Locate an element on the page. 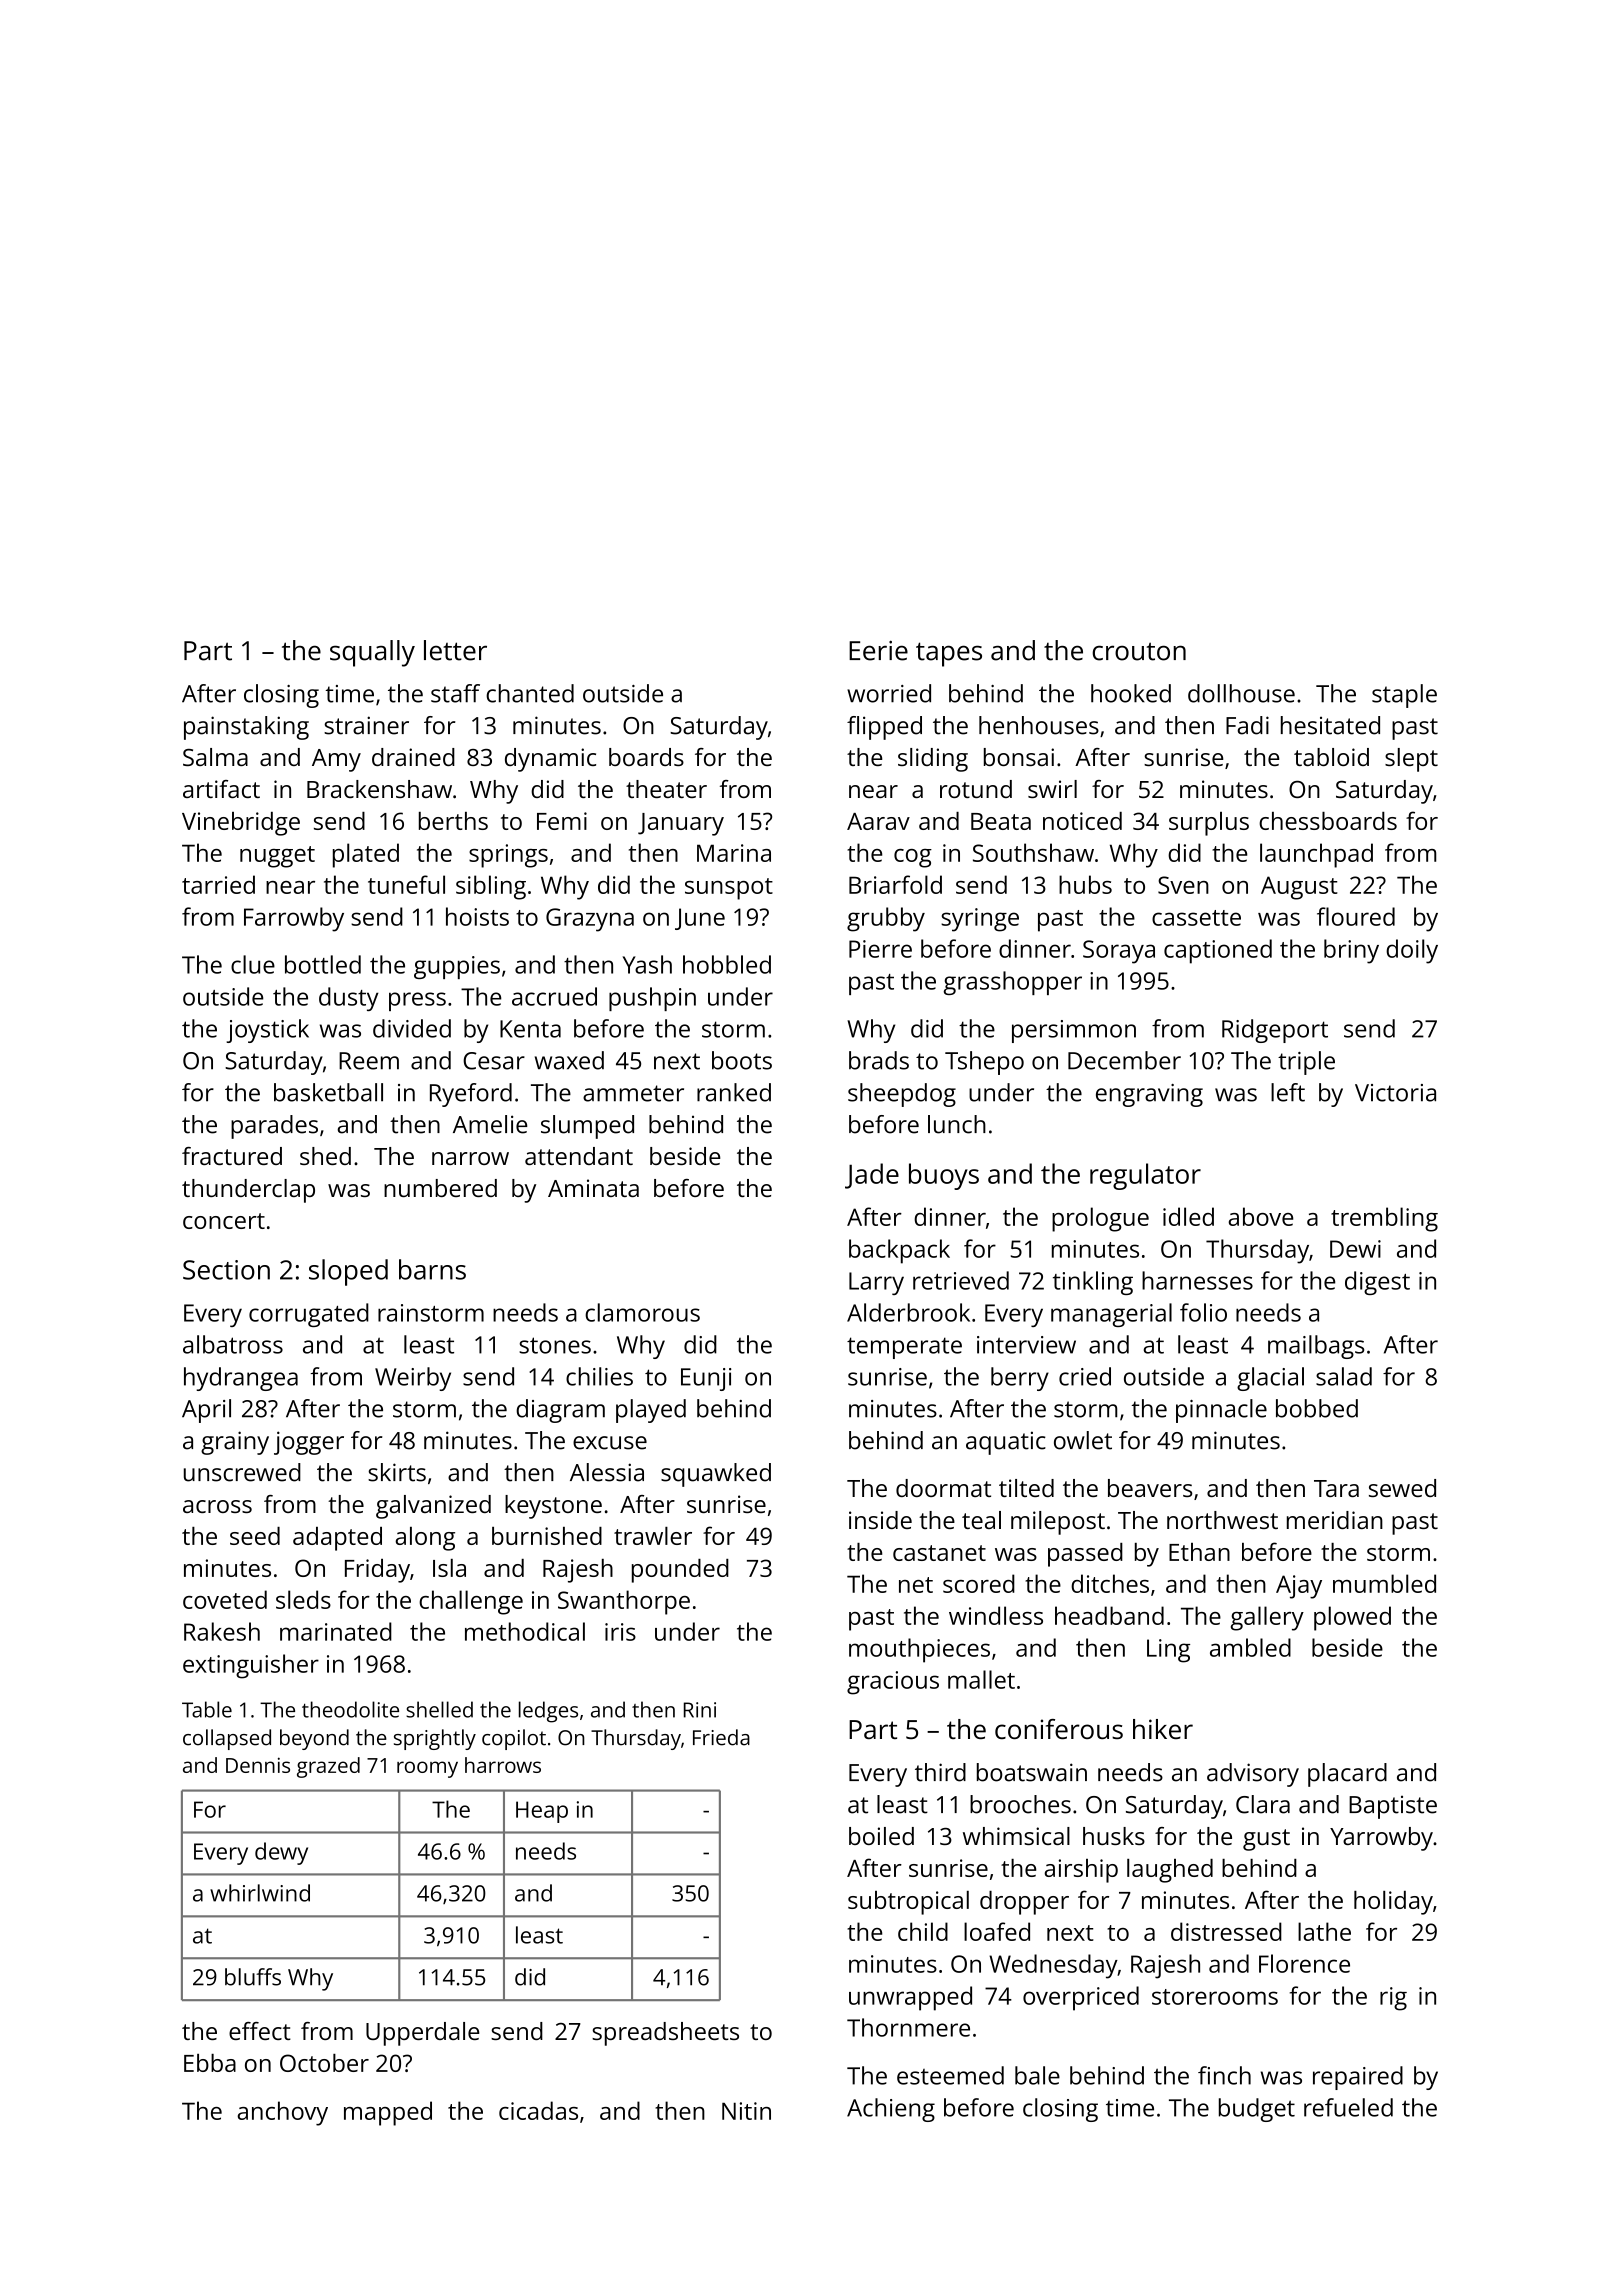 Image resolution: width=1620 pixels, height=2292 pixels. jogger is located at coordinates (309, 1443).
